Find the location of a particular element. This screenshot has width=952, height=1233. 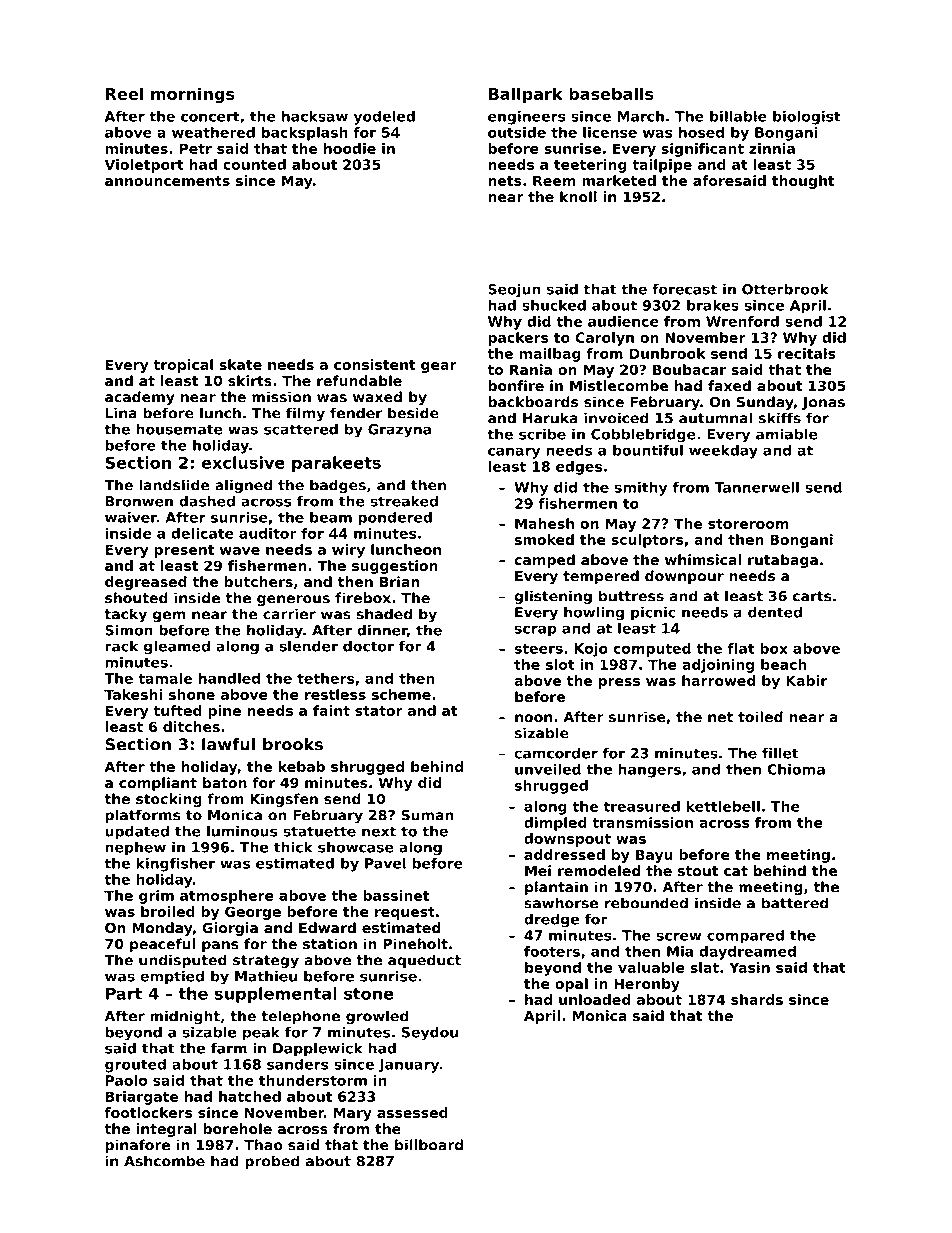

landslide is located at coordinates (174, 485).
